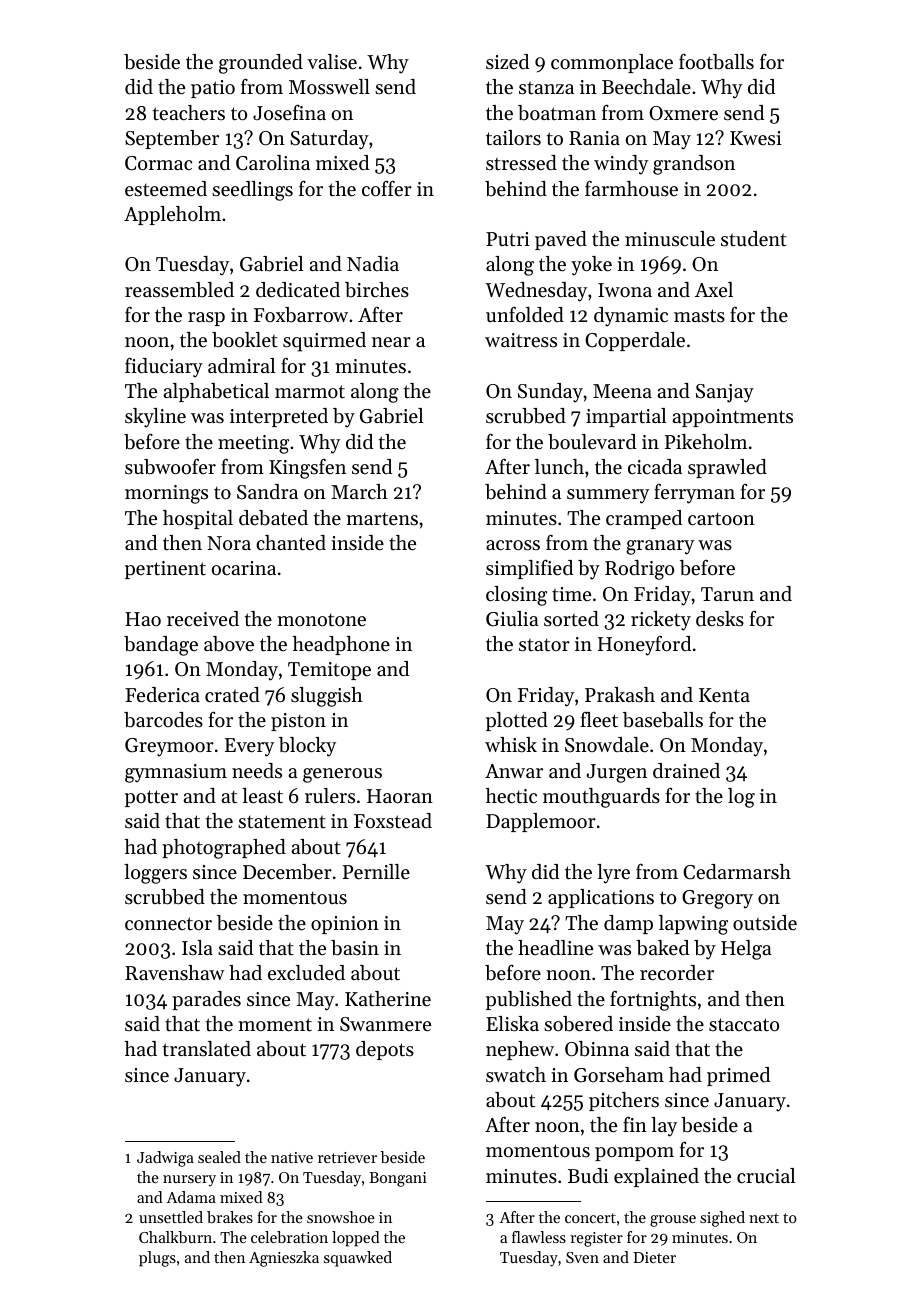 This document has height=1314, width=924. Describe the element at coordinates (721, 519) in the document. I see `cartoon` at that location.
